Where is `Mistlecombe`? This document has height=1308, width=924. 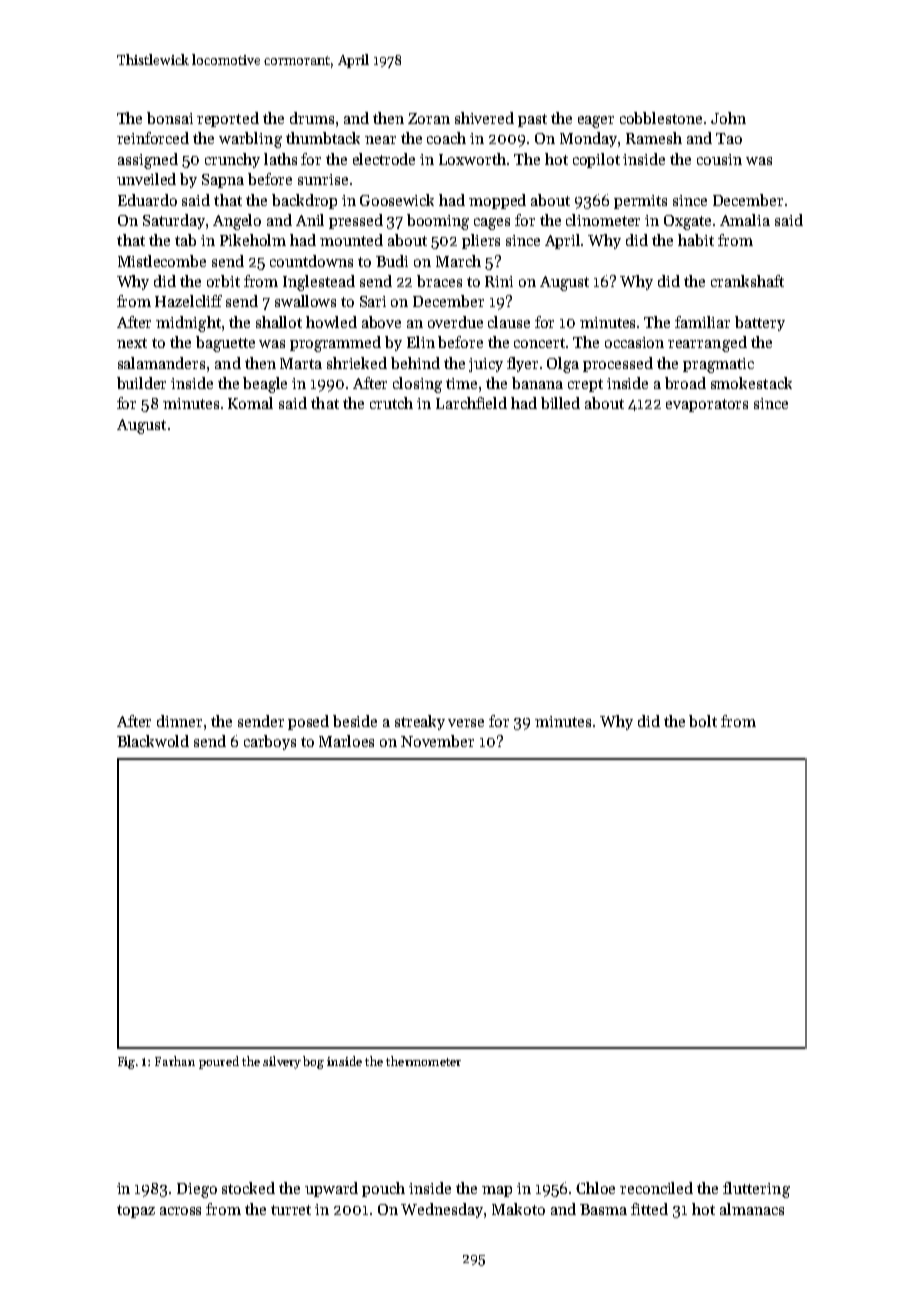
Mistlecombe is located at coordinates (162, 261).
